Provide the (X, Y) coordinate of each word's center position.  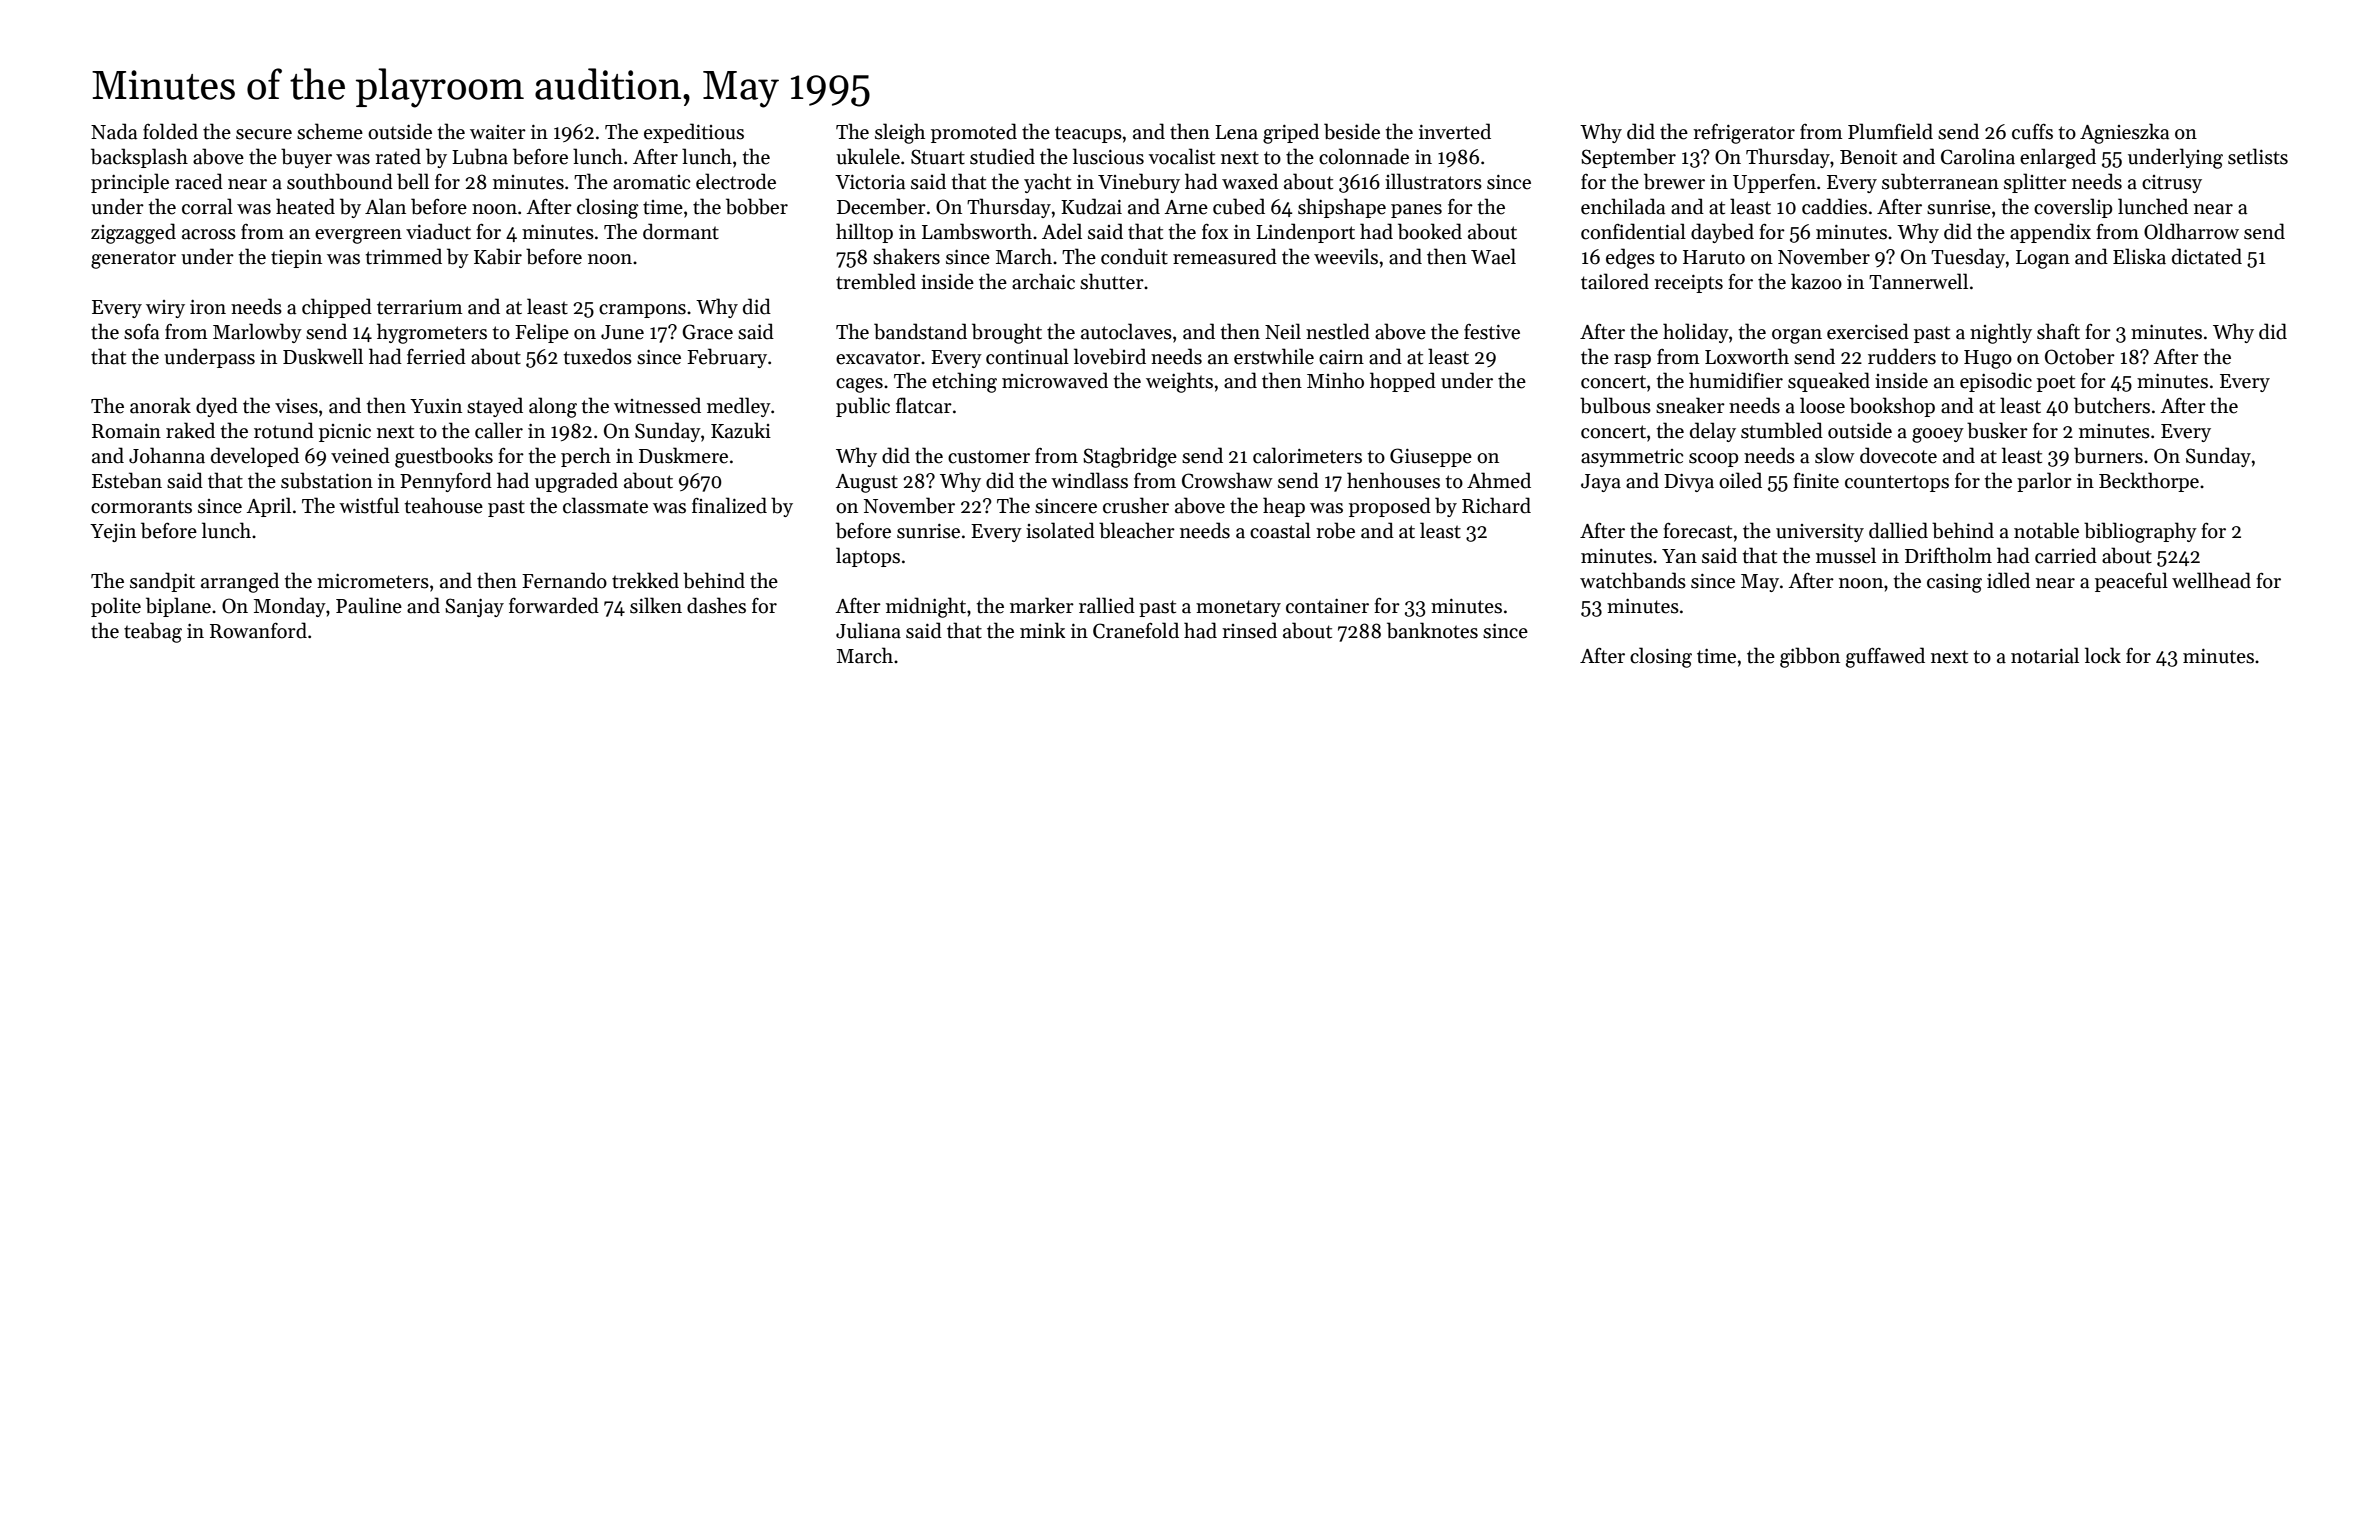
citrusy (2172, 184)
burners (2108, 455)
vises (296, 406)
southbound (340, 181)
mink (1042, 630)
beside (1352, 131)
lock (2103, 655)
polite (116, 607)
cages (859, 385)
